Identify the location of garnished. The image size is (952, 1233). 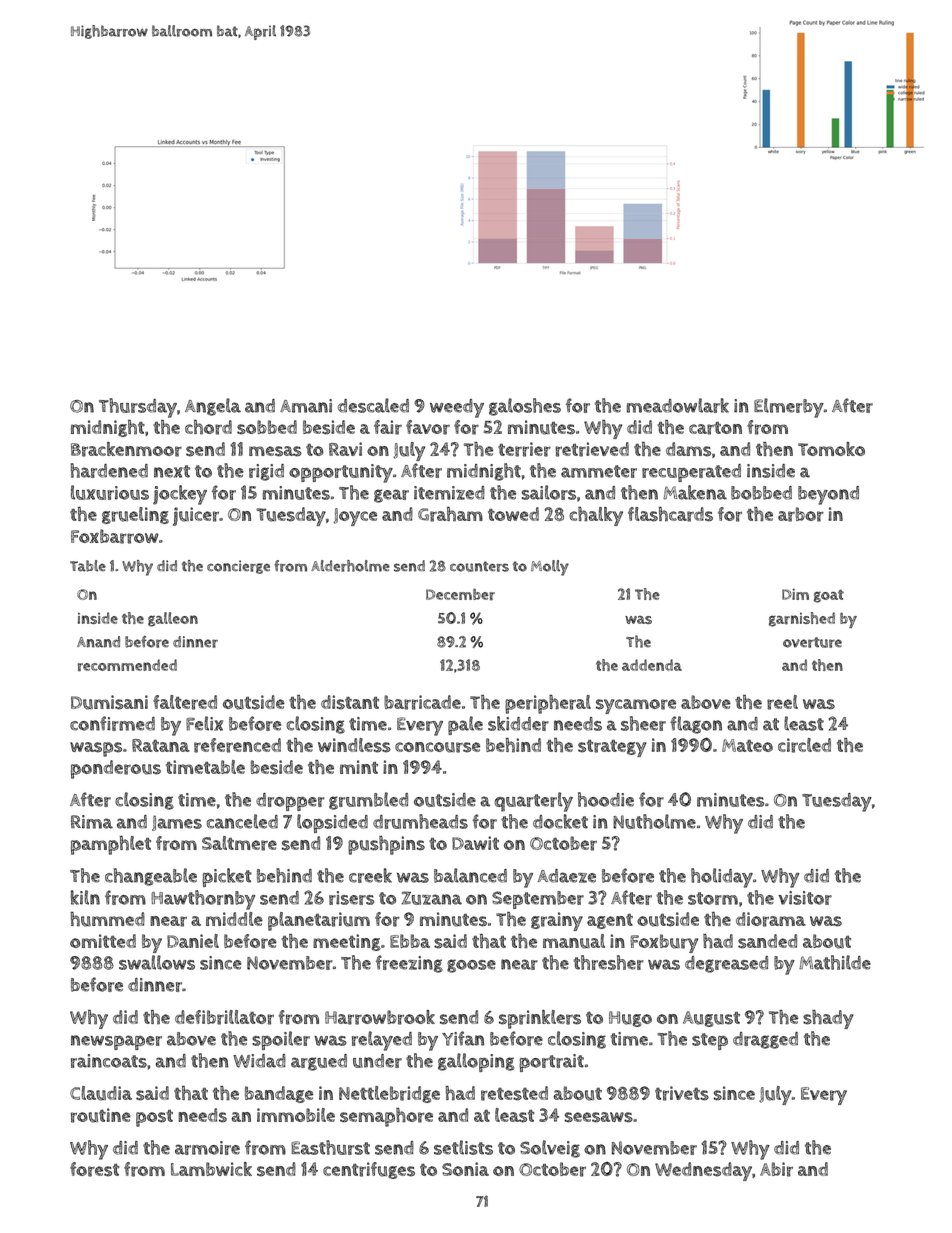
(802, 619).
